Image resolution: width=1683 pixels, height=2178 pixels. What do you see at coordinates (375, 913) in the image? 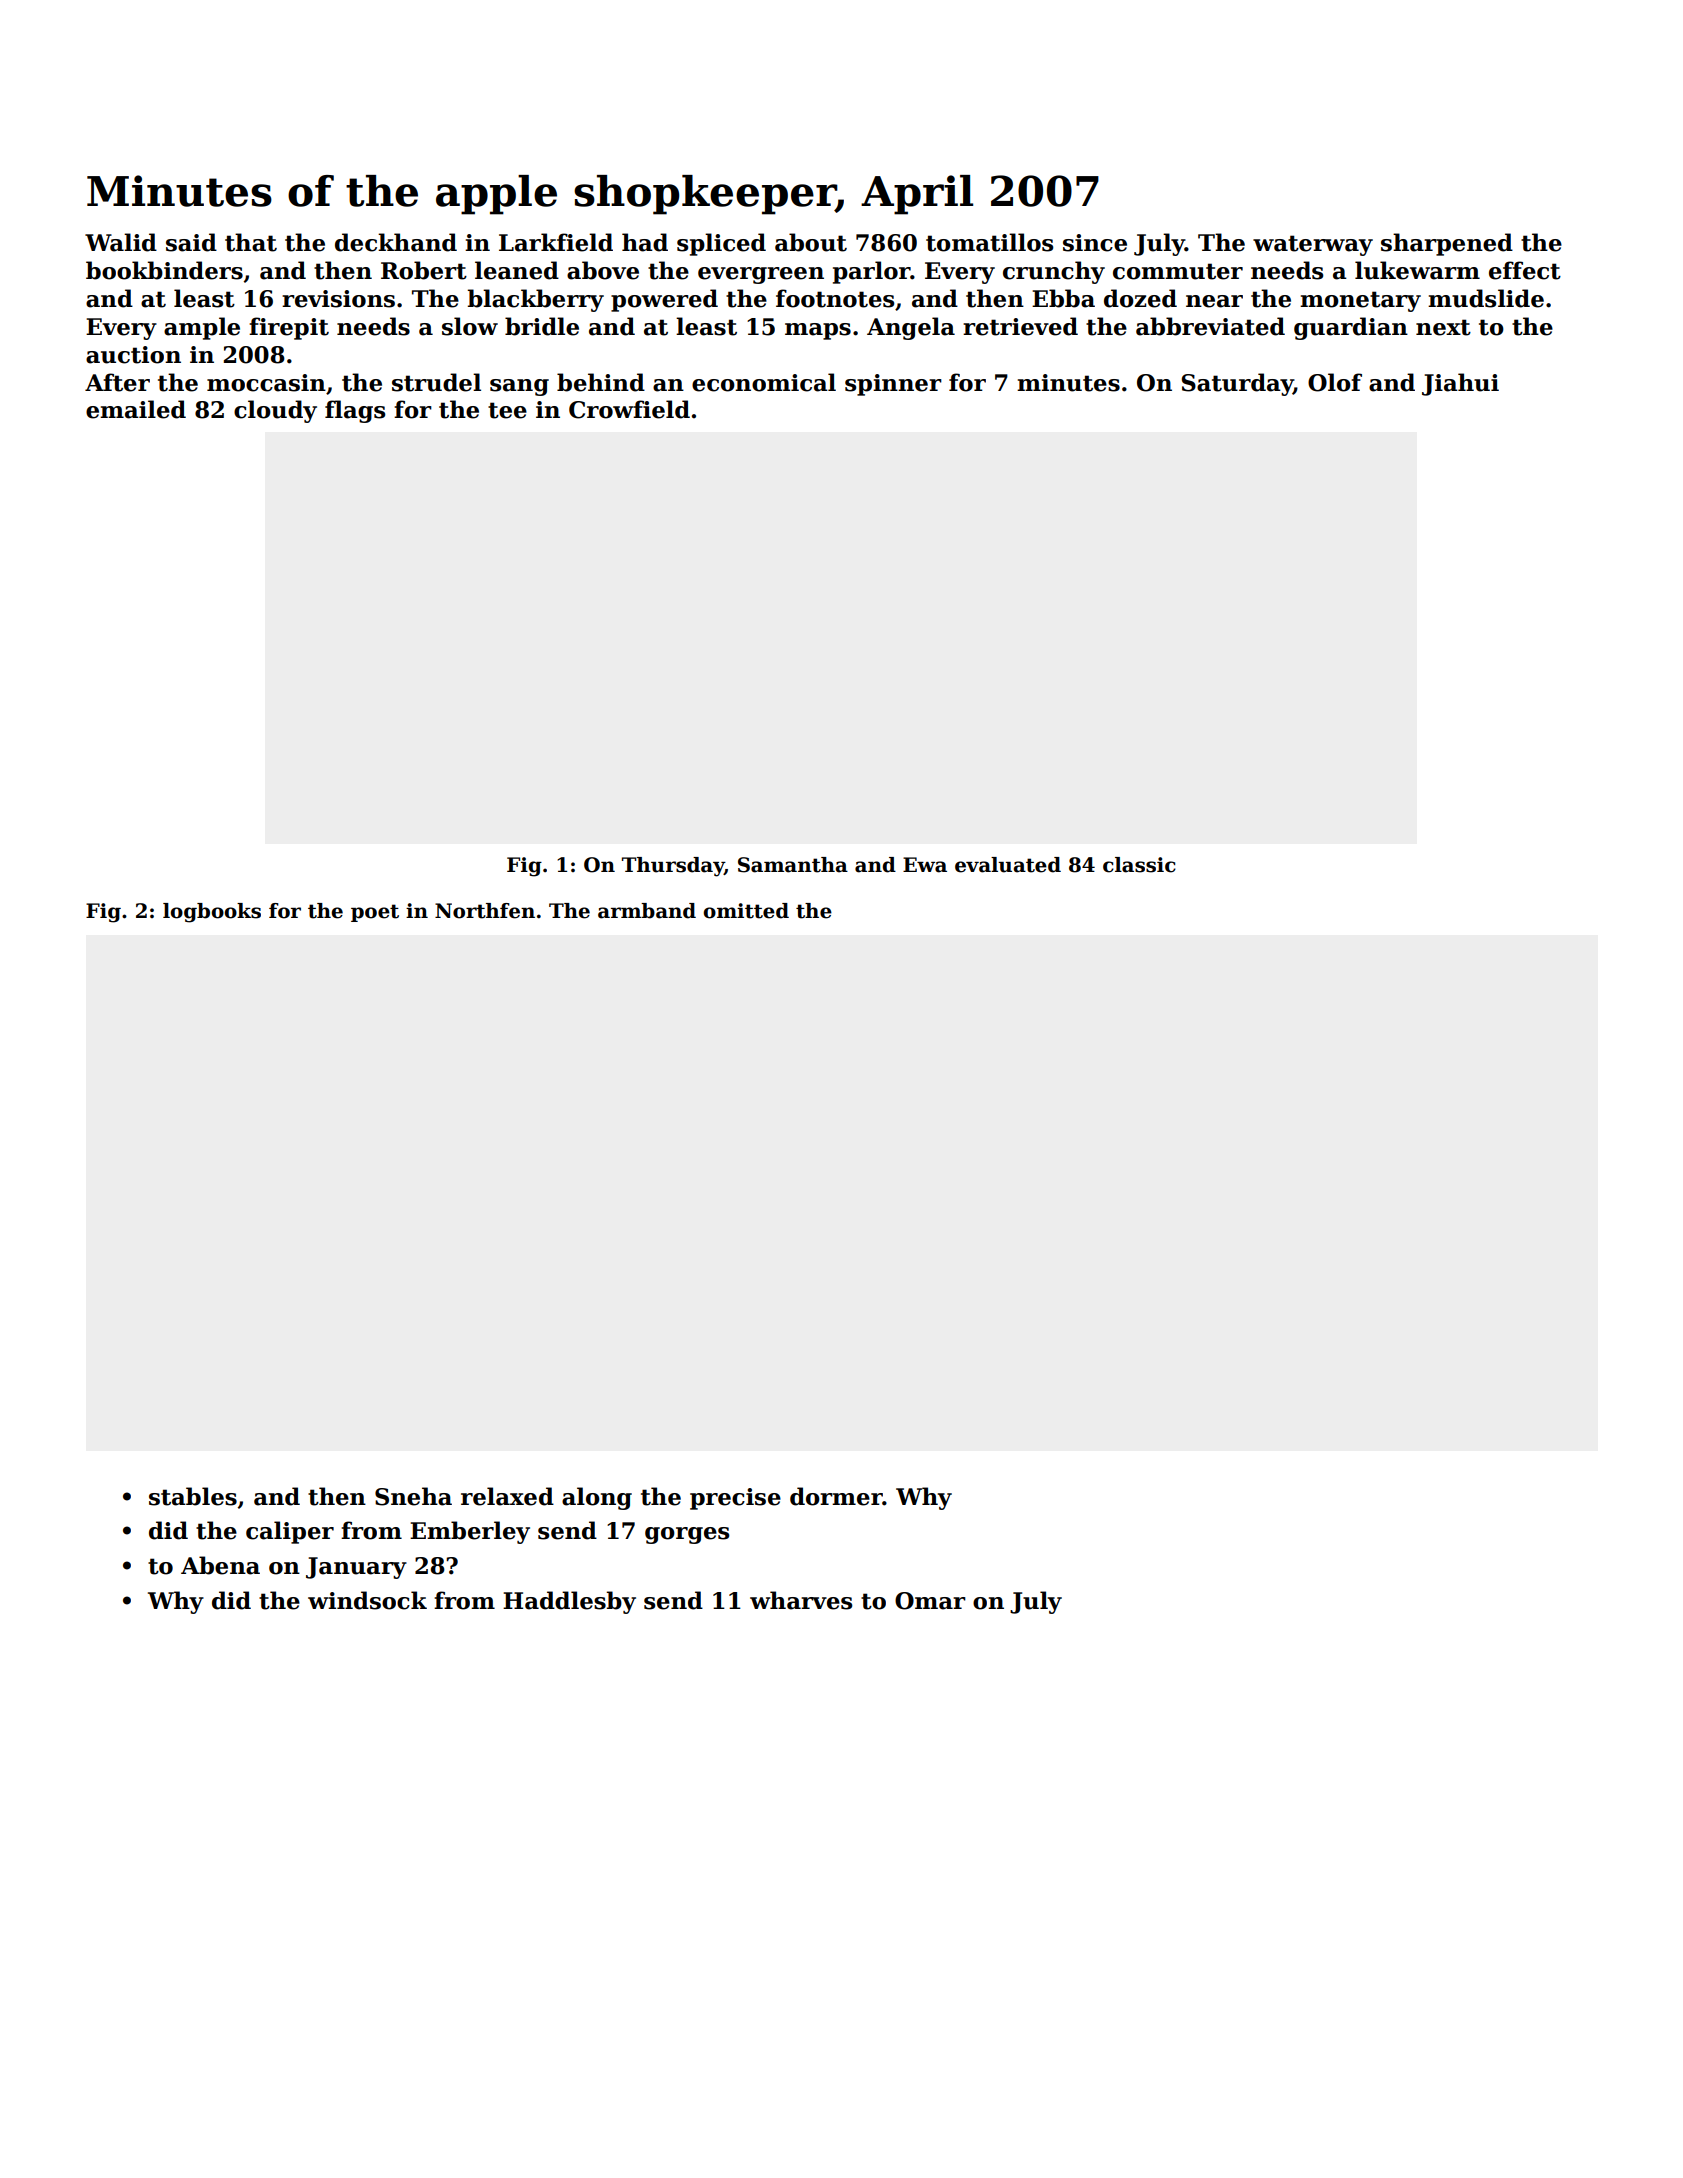
I see `poet` at bounding box center [375, 913].
